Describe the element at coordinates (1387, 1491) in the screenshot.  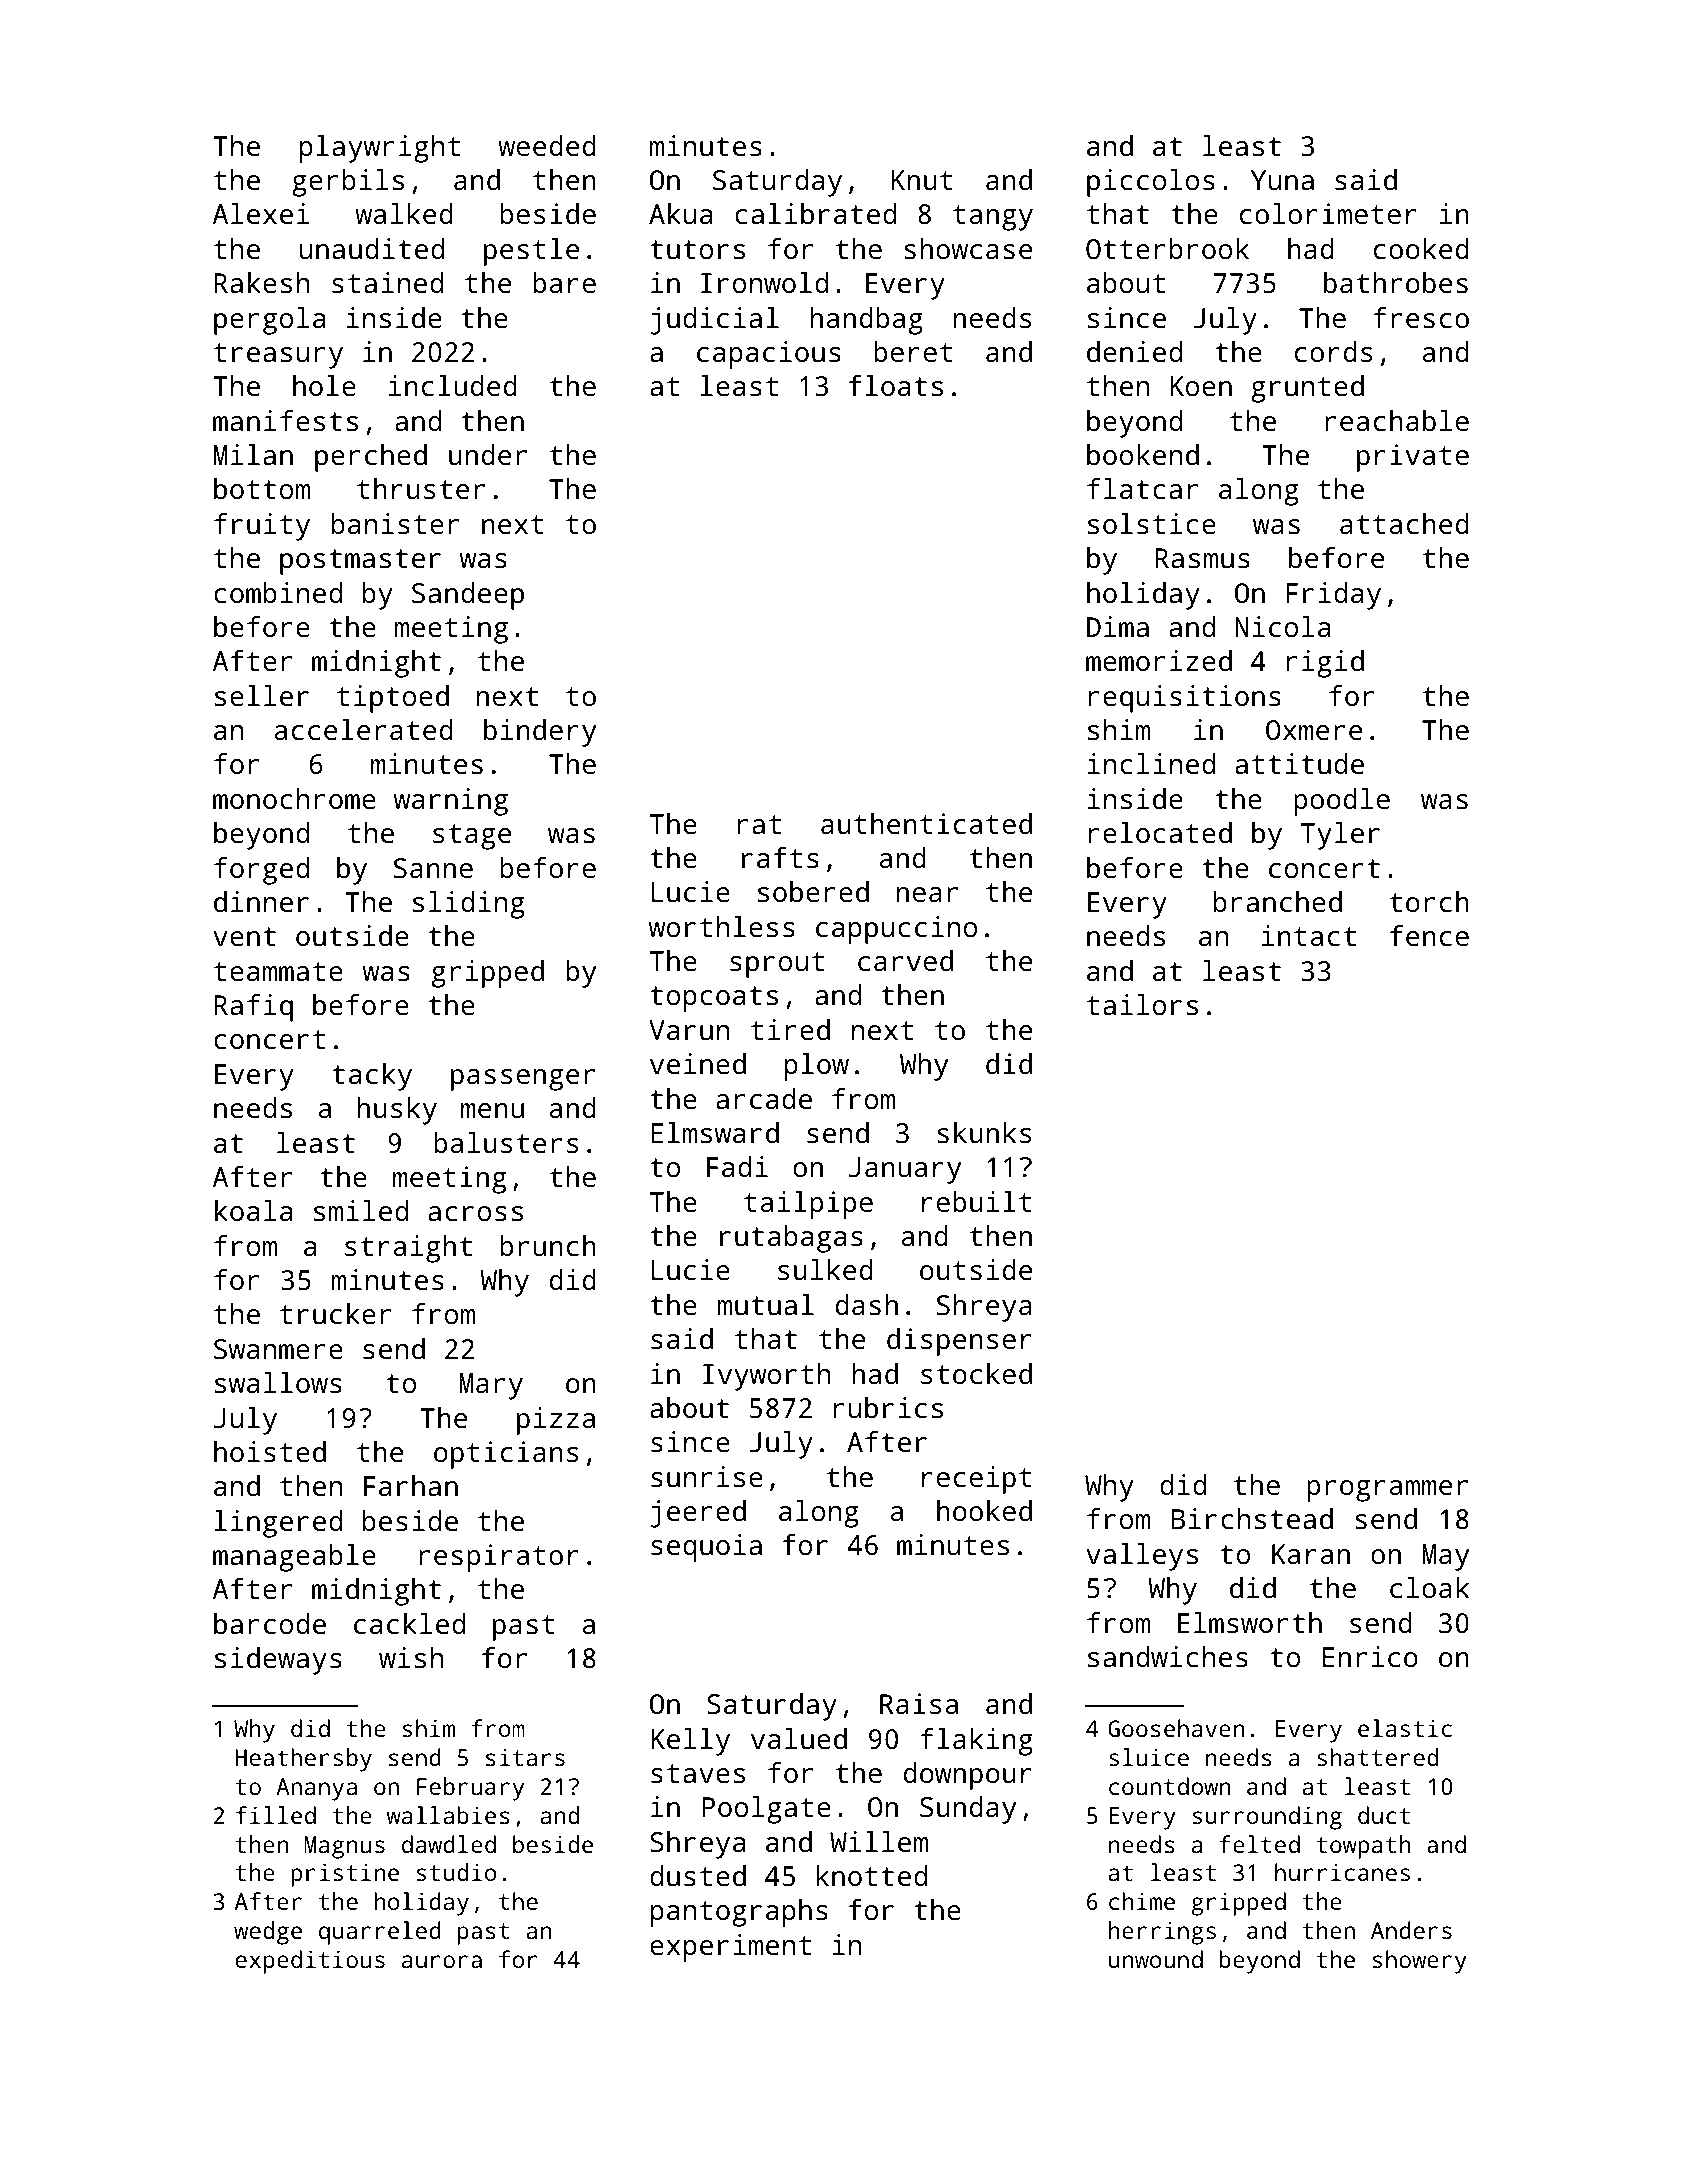
I see `programmer` at that location.
